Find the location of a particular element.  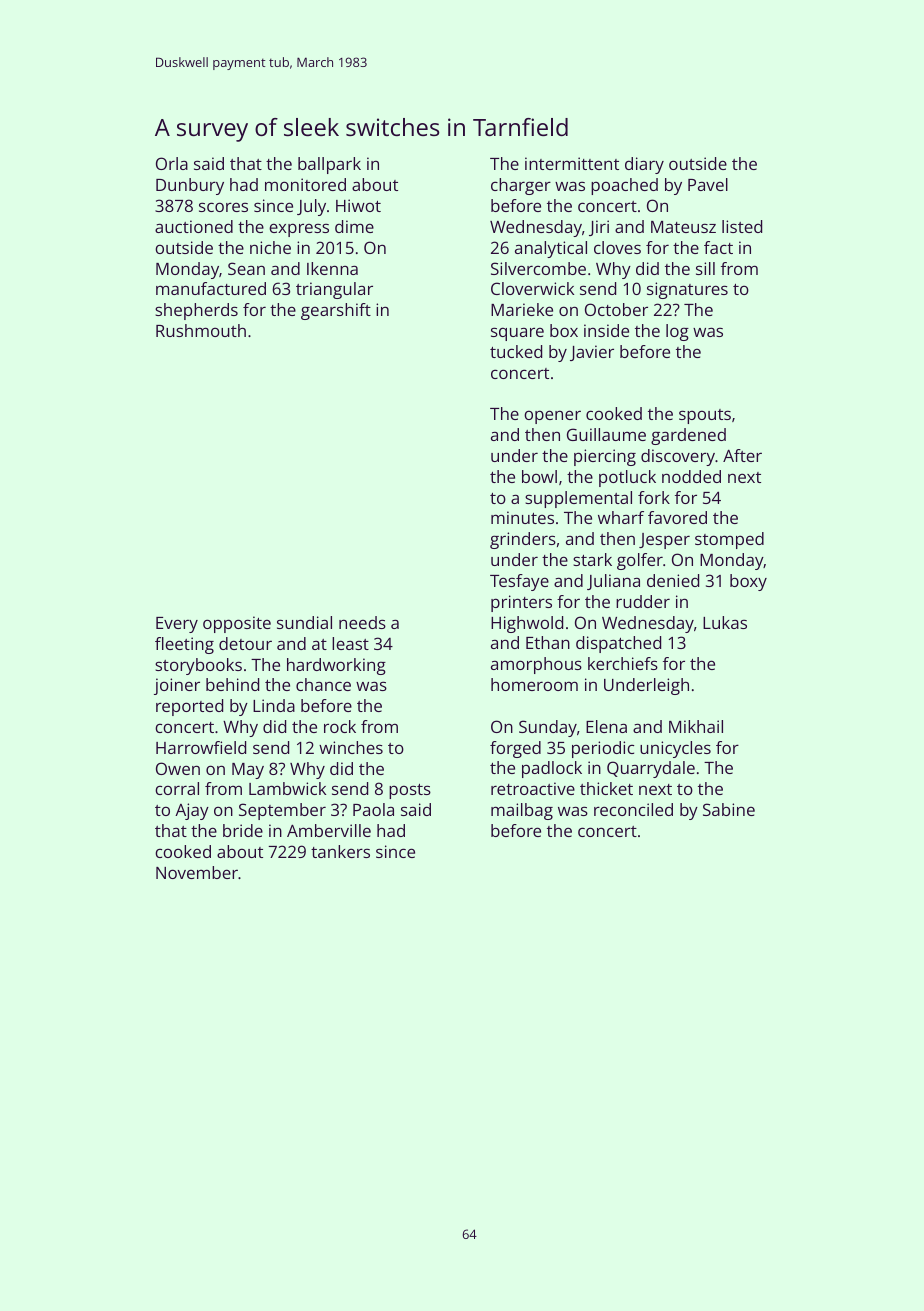

opener is located at coordinates (552, 417).
